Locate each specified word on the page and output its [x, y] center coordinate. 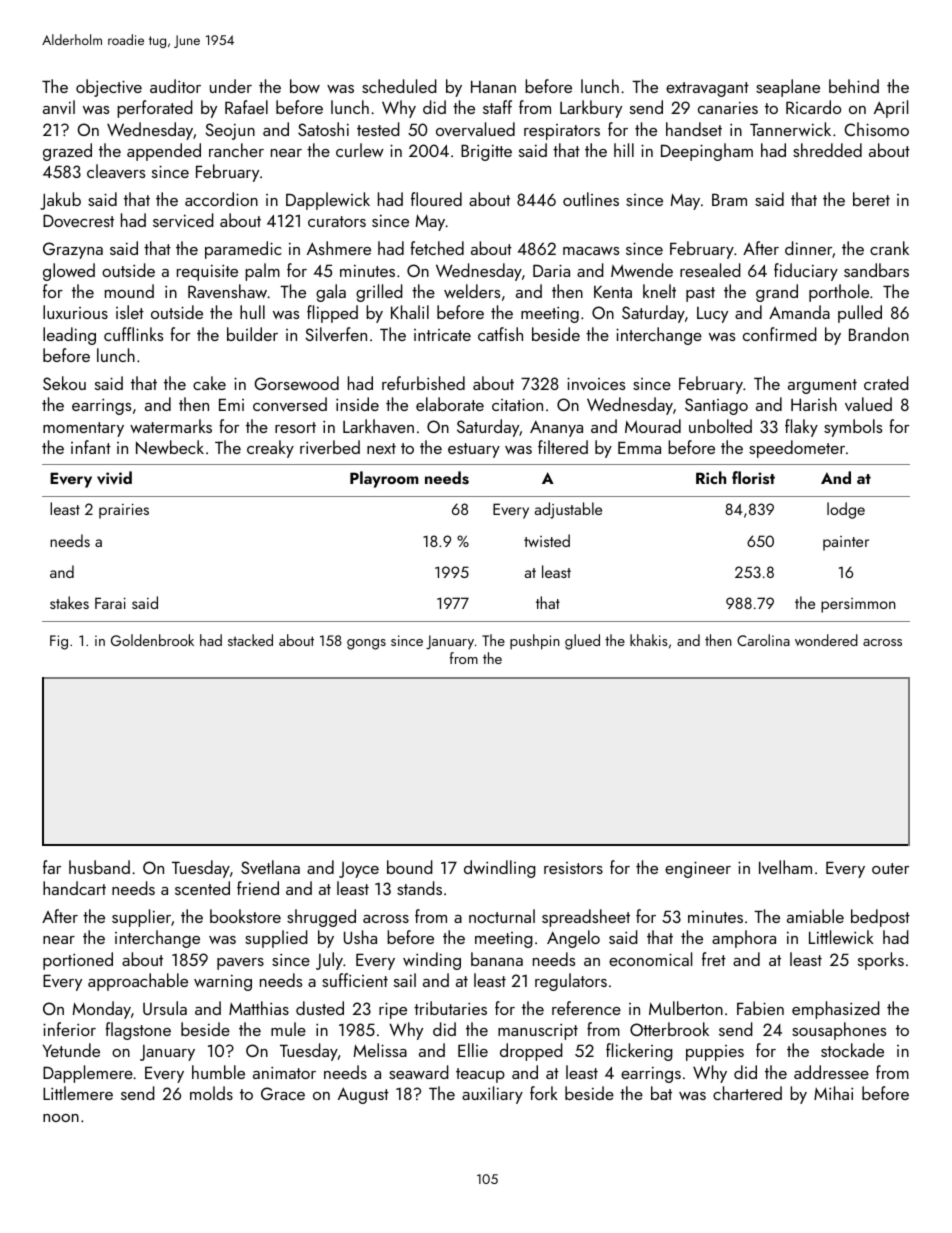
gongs [366, 644]
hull [252, 312]
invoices [596, 383]
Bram [729, 199]
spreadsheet [586, 918]
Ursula [165, 1008]
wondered [826, 640]
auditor [175, 86]
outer [890, 868]
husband [99, 867]
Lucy [712, 315]
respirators [562, 132]
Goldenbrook [152, 640]
